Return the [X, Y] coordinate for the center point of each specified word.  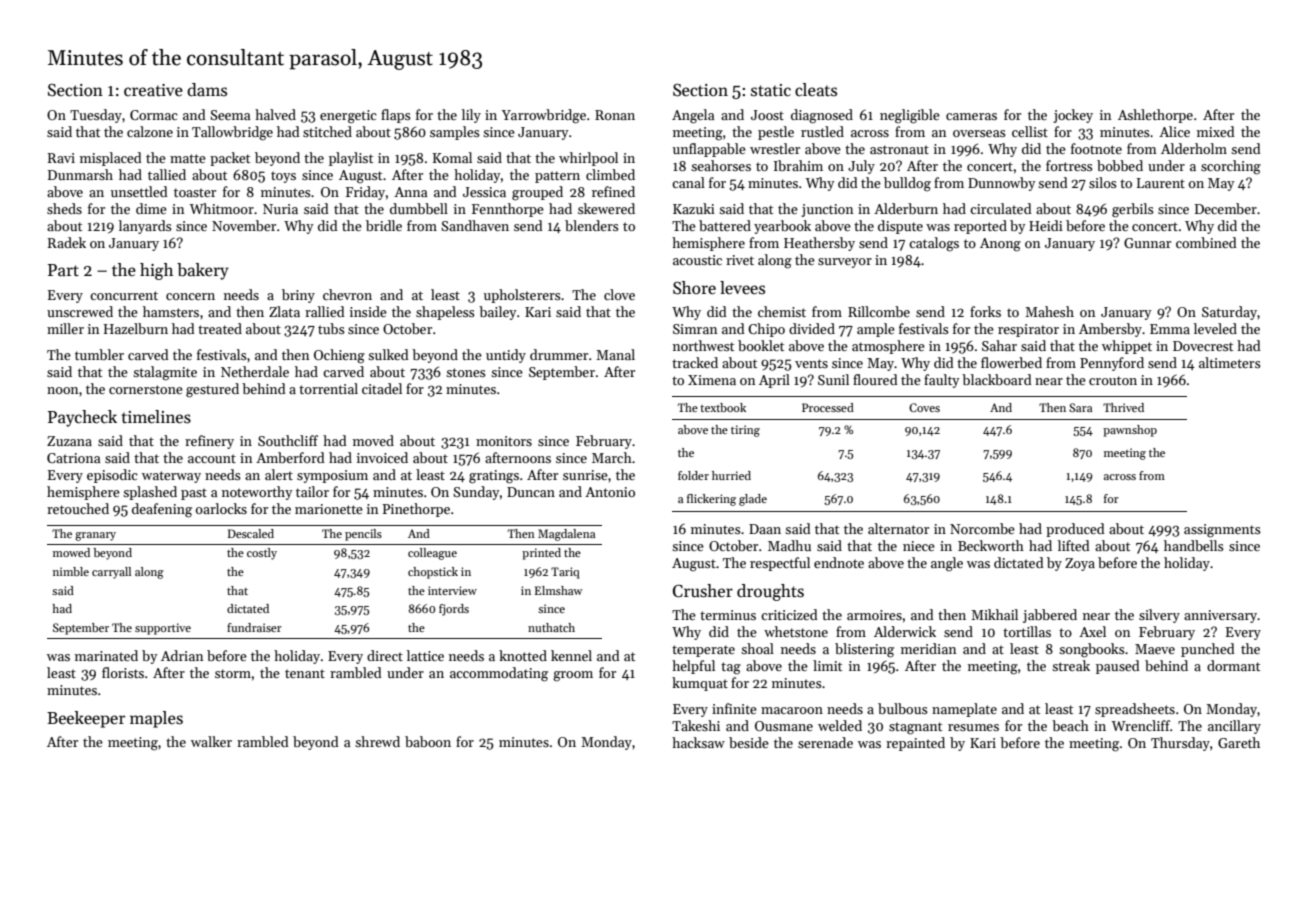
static [771, 90]
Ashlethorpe [1155, 116]
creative [153, 90]
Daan [765, 529]
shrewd [377, 741]
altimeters [1230, 362]
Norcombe [982, 528]
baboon [428, 741]
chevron [347, 294]
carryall [111, 573]
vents [811, 363]
